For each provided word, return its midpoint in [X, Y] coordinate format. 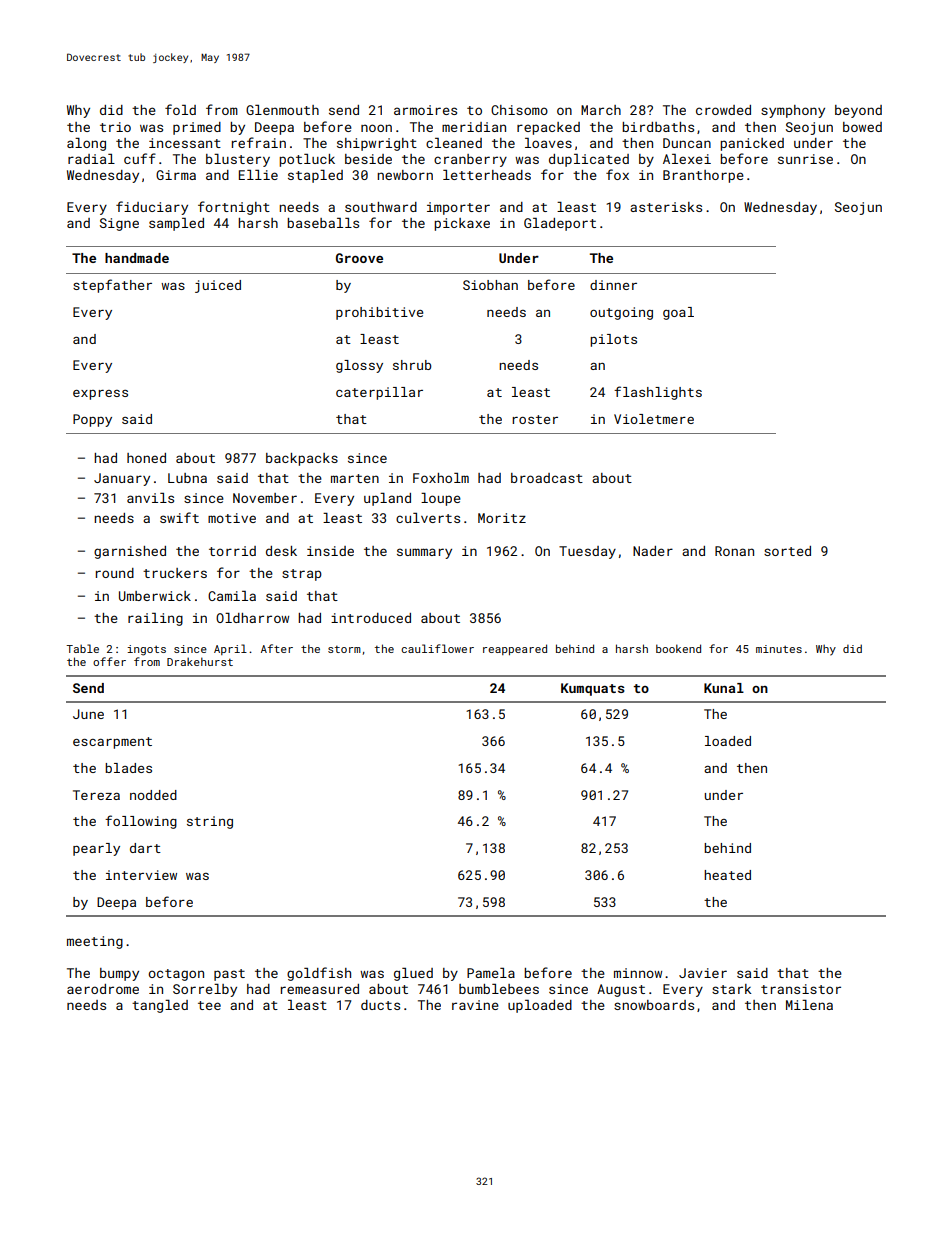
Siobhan [490, 285]
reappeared [515, 649]
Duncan [687, 143]
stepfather [112, 286]
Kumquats [593, 689]
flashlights [658, 393]
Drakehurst [200, 661]
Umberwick [155, 596]
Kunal [724, 688]
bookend [678, 648]
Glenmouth [282, 110]
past [229, 975]
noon [376, 128]
